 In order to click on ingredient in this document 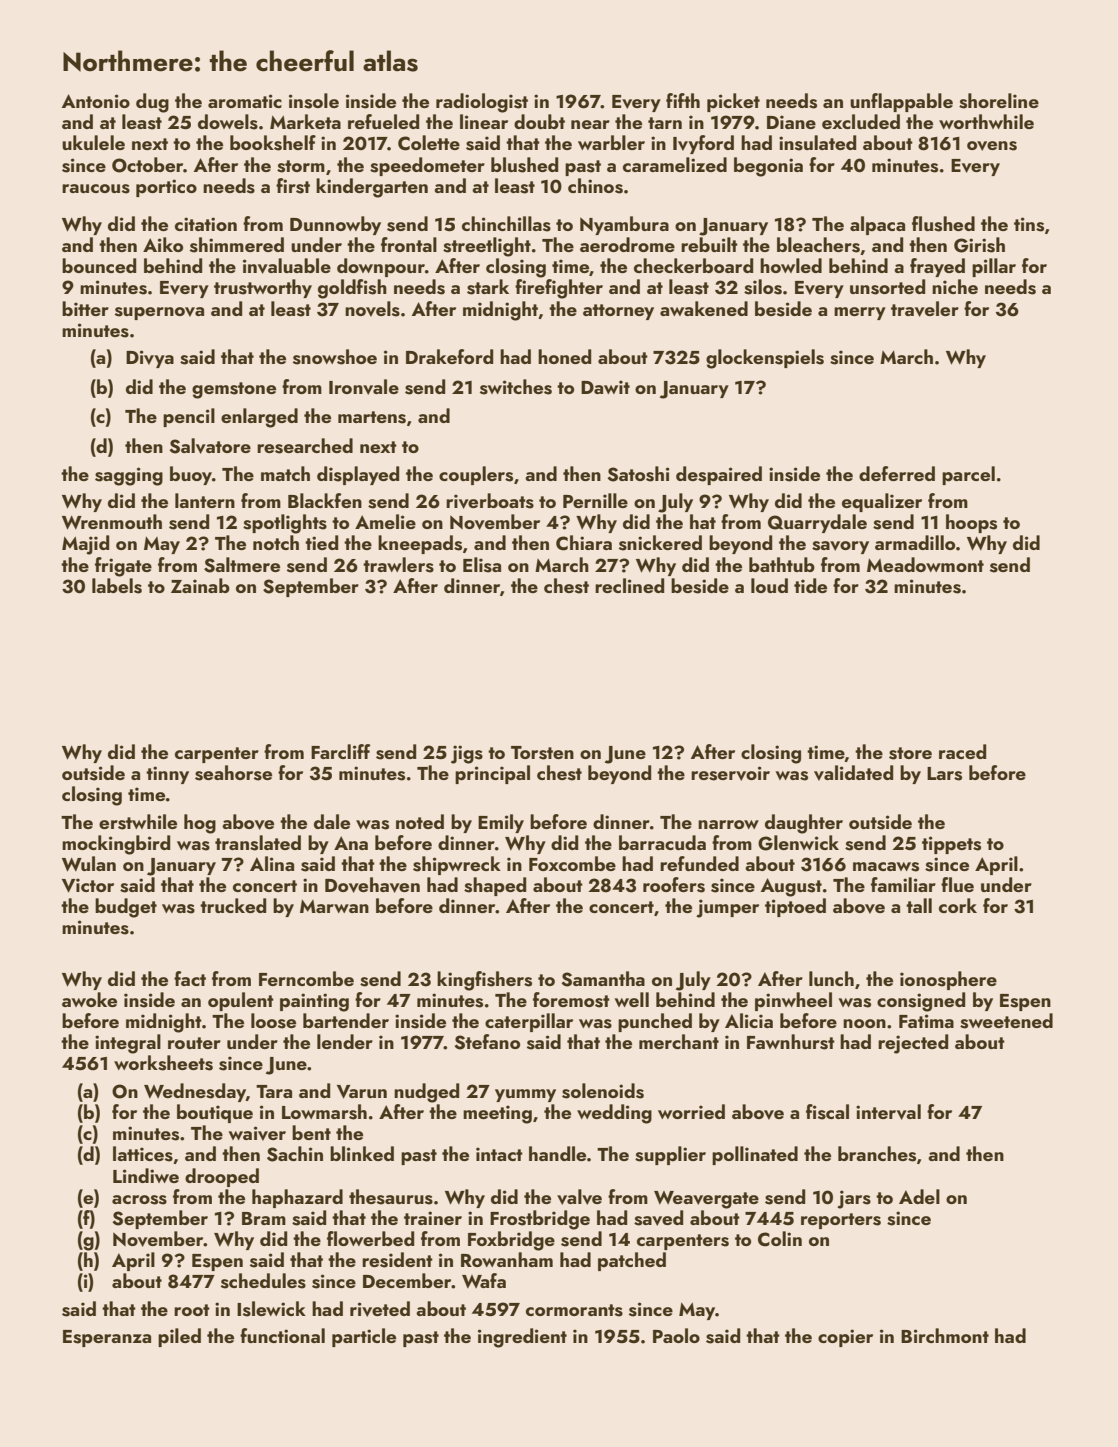, I will do `click(522, 1338)`.
